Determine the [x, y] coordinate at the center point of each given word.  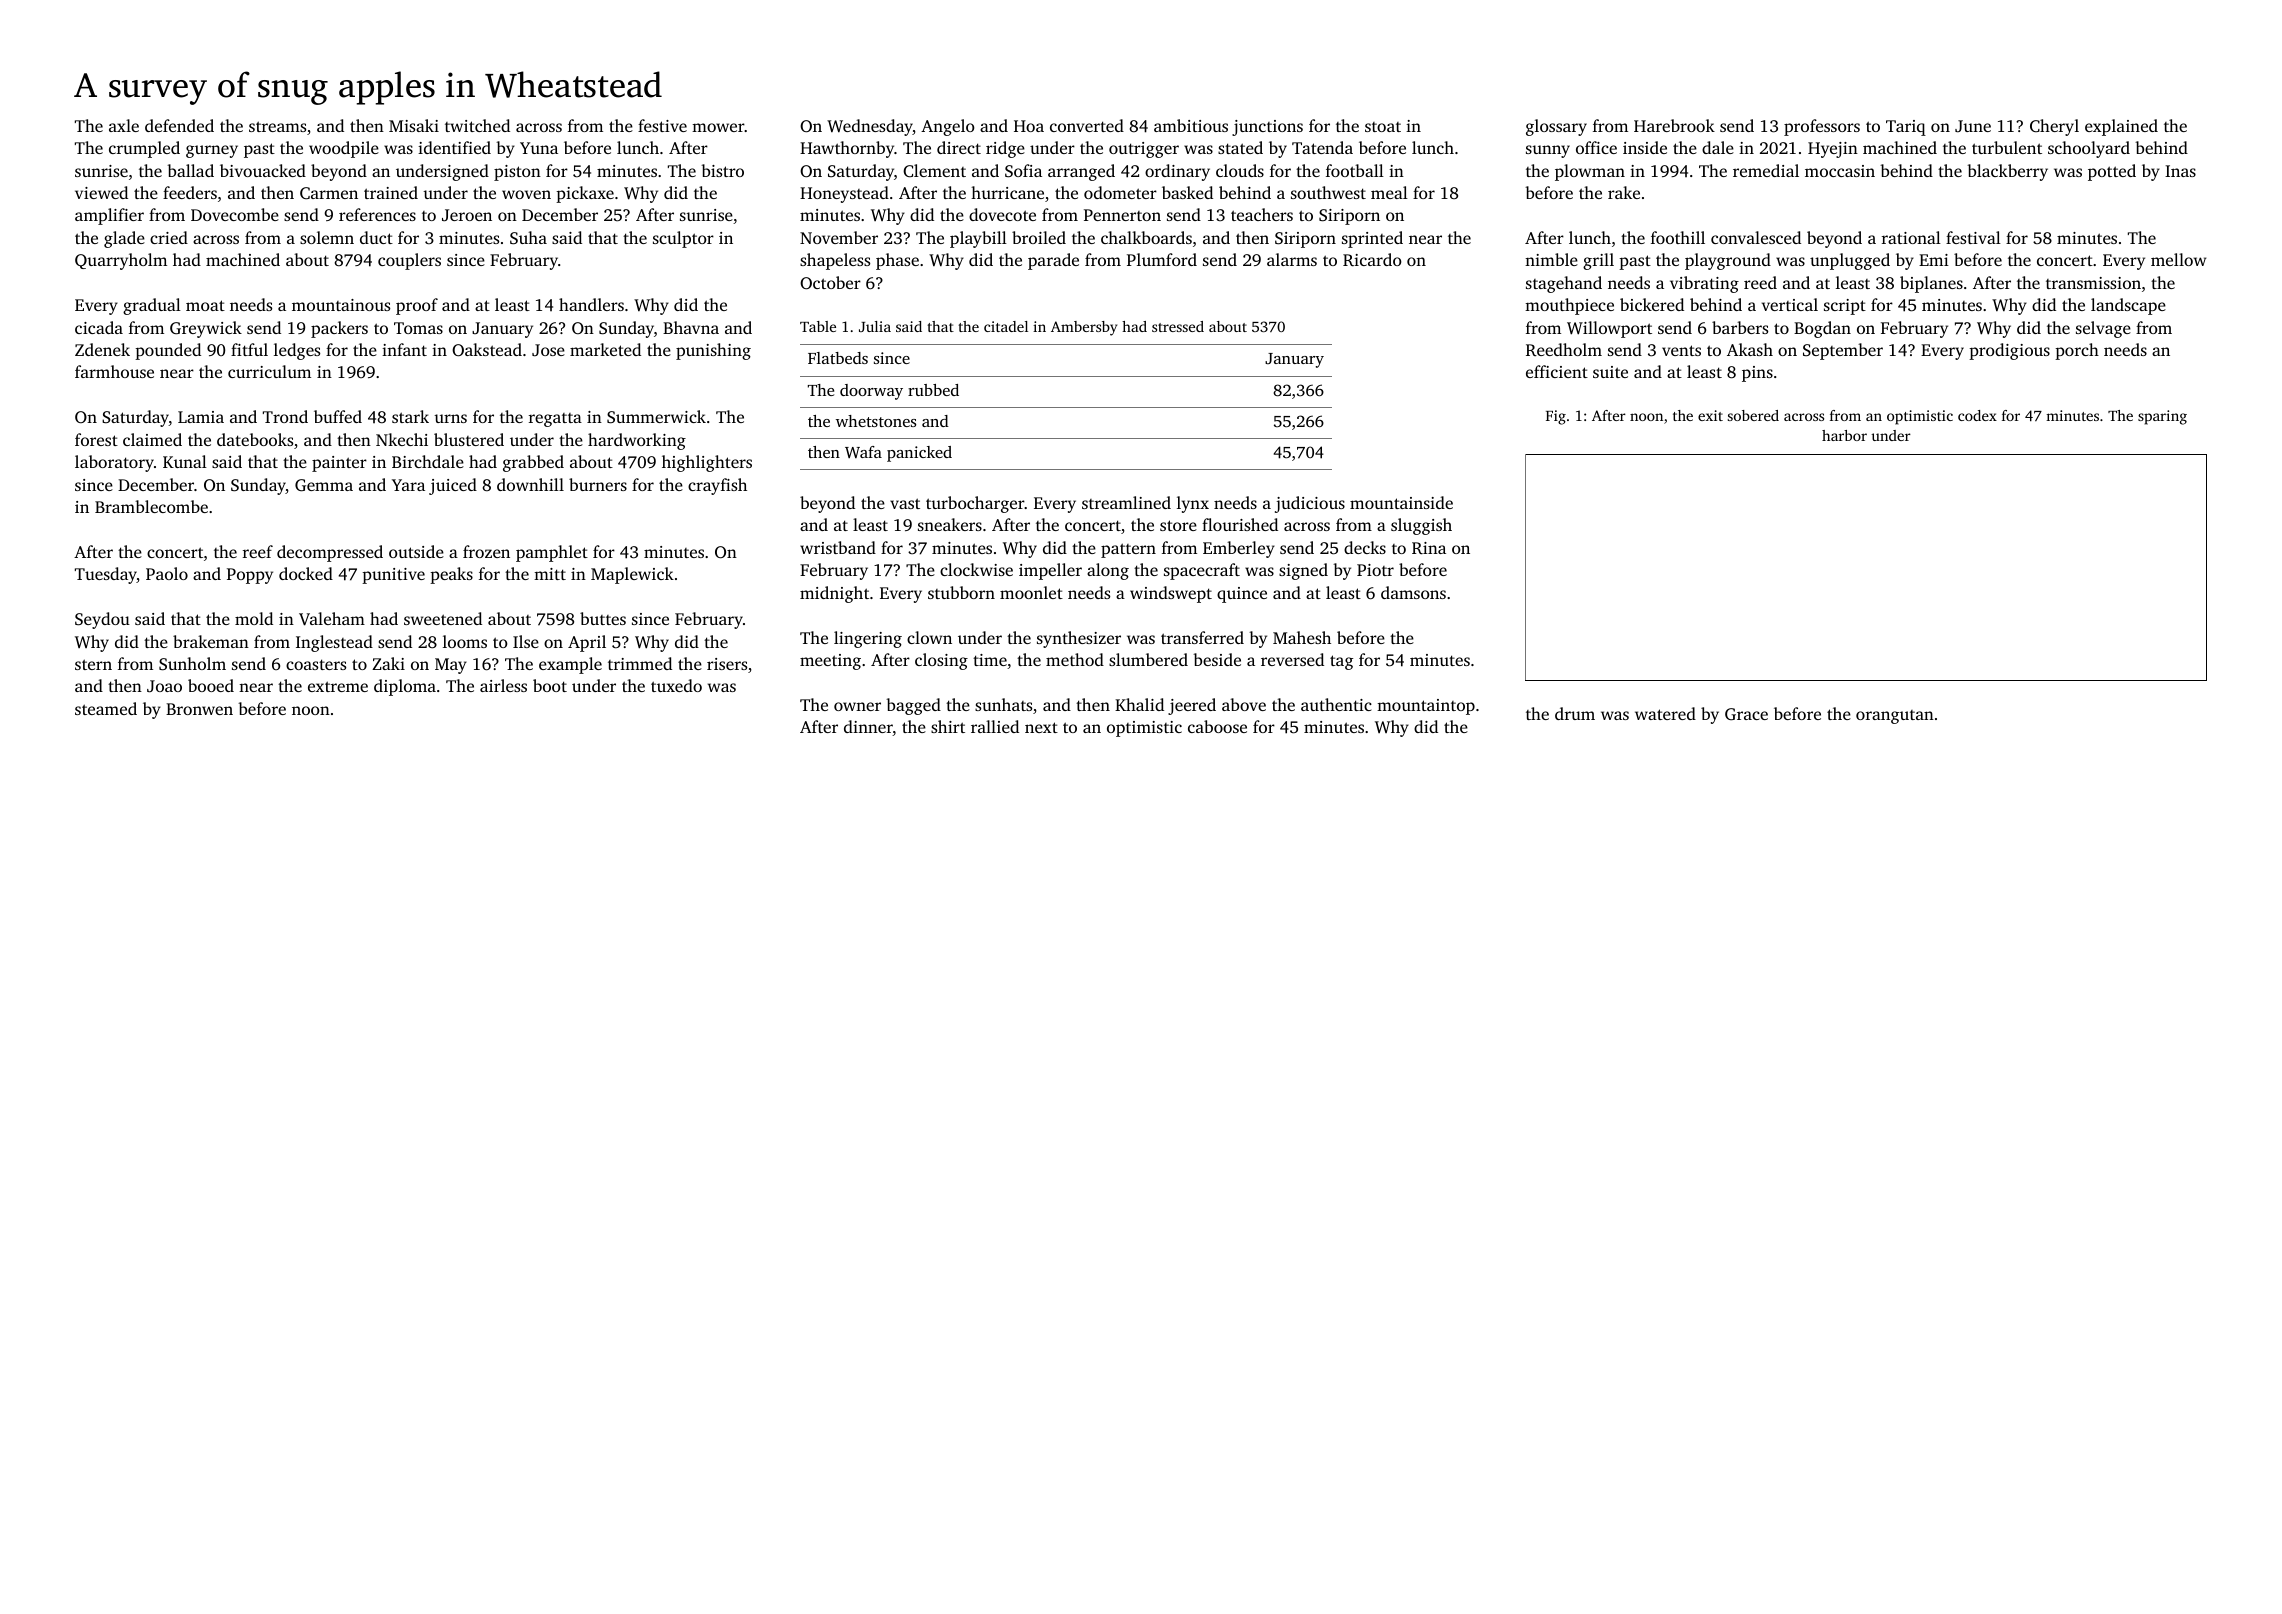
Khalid [1139, 704]
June [1973, 126]
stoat [1383, 127]
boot [550, 685]
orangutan [1895, 717]
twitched [477, 125]
